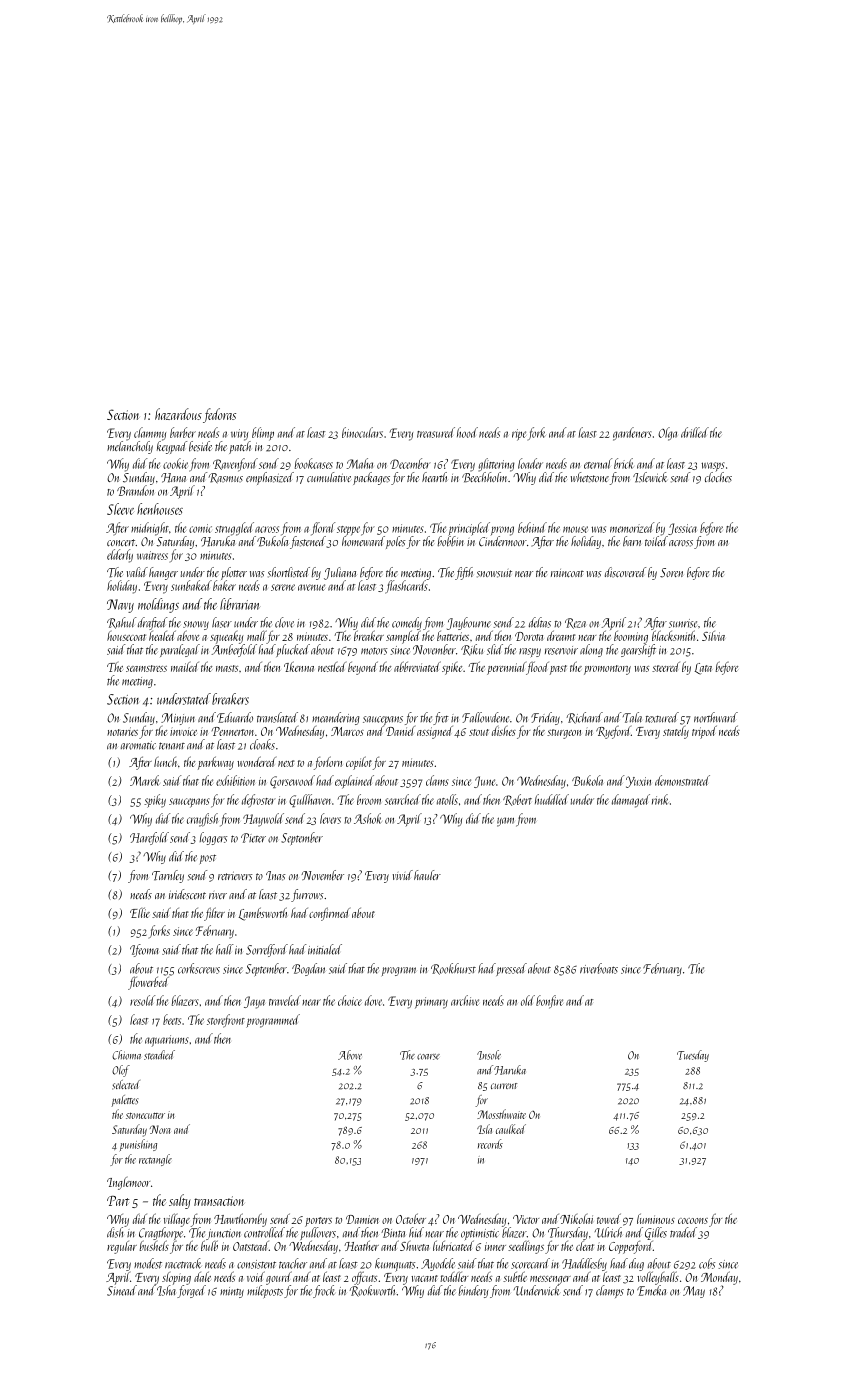  I want to click on Sleeve, so click(120, 509).
